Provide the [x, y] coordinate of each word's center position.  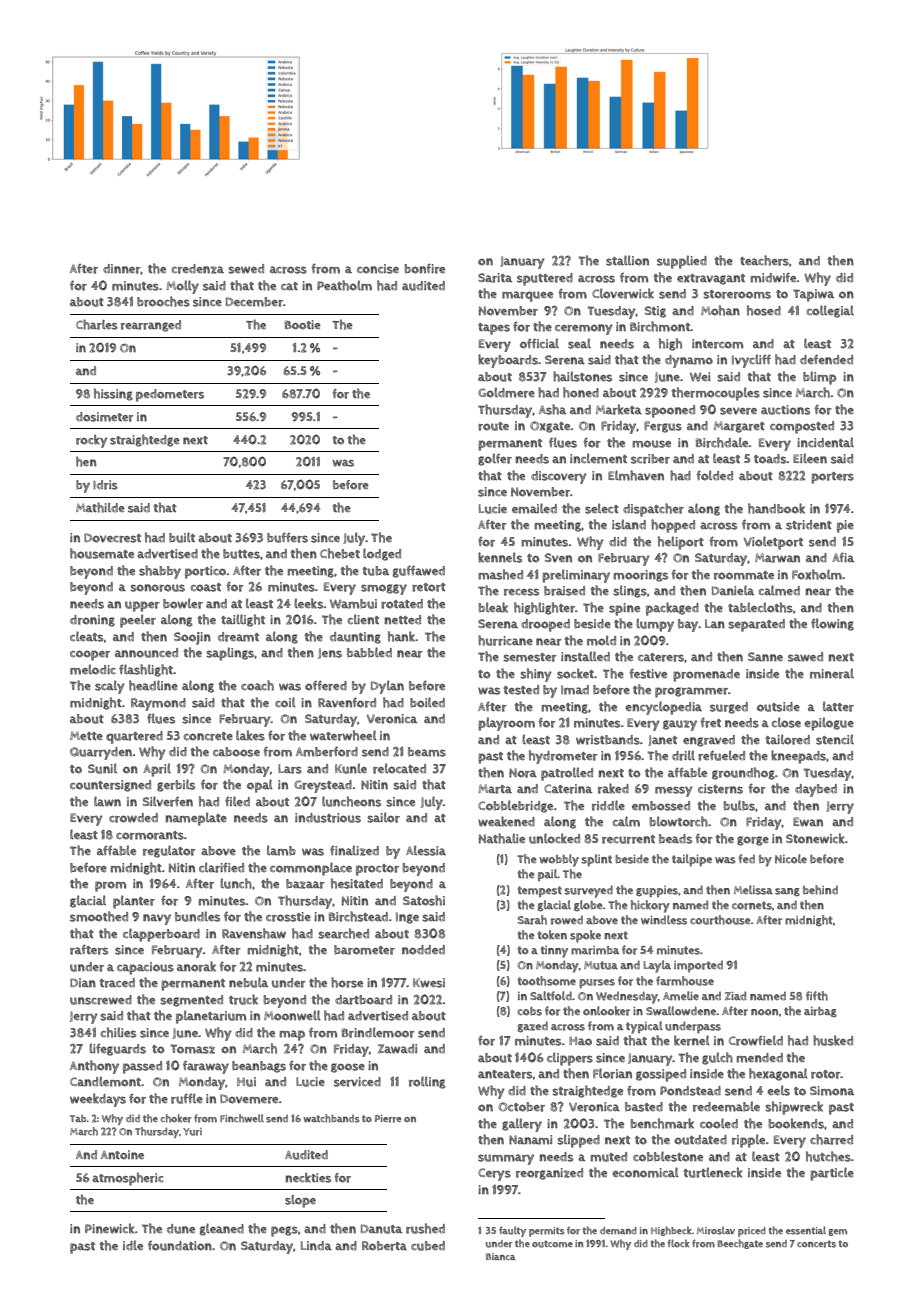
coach [257, 685]
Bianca [501, 1256]
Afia [843, 557]
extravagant [711, 279]
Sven [558, 558]
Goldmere [506, 392]
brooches [163, 301]
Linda [316, 1246]
